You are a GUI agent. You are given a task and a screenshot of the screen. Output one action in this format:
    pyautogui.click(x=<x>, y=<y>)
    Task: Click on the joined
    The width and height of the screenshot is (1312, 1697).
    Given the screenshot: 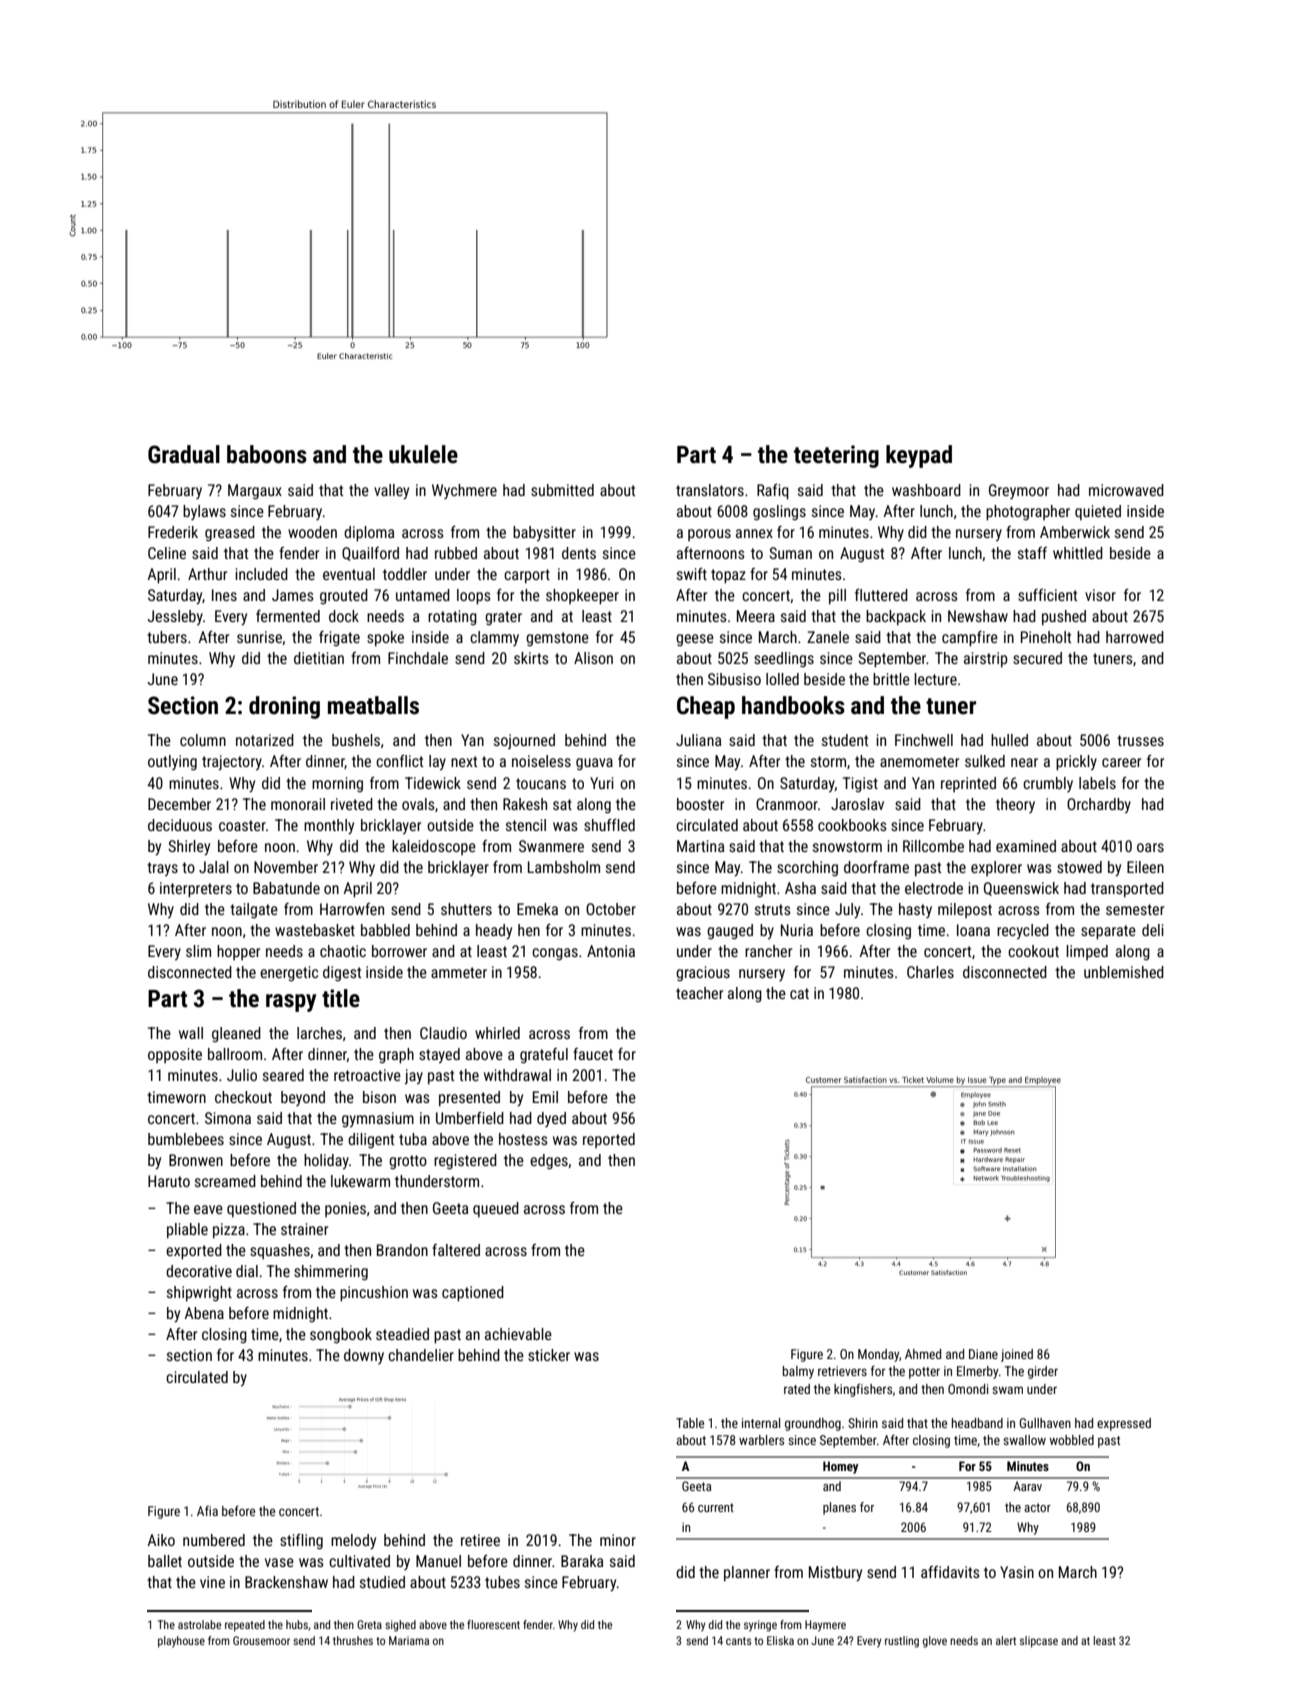 What is the action you would take?
    pyautogui.click(x=1017, y=1355)
